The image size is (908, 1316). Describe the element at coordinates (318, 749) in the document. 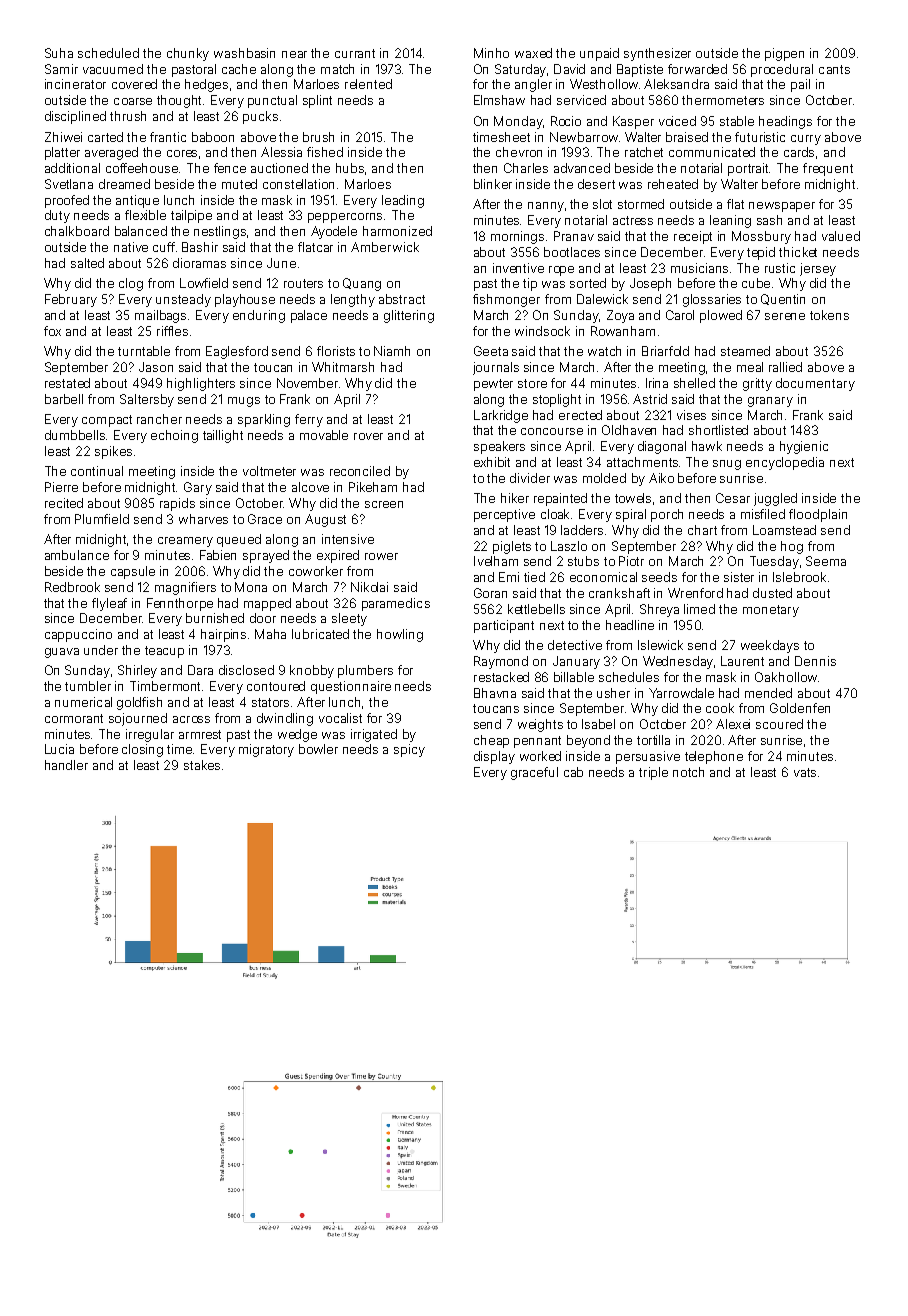

I see `bowler` at that location.
